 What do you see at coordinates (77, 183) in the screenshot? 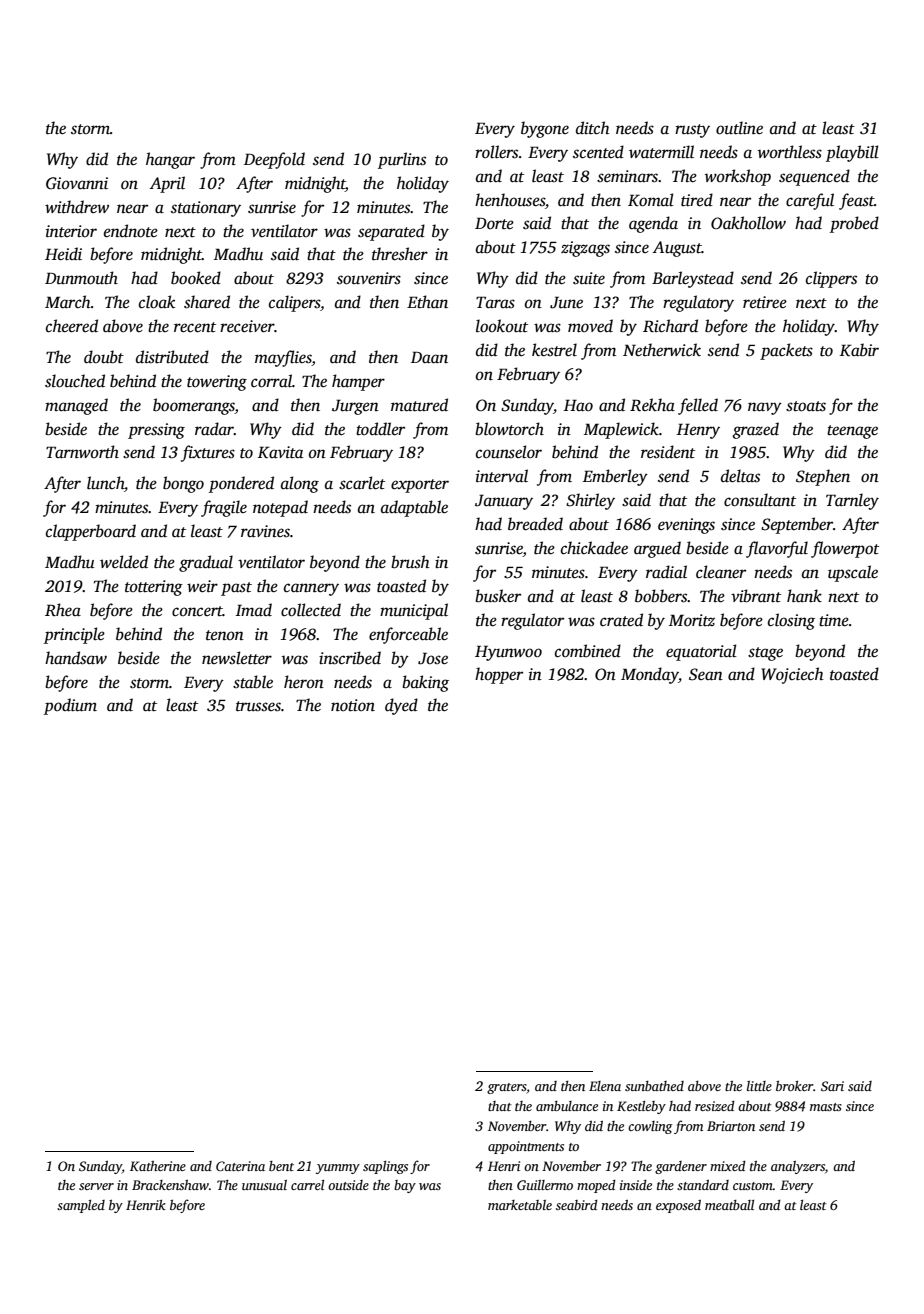
I see `Giovanni` at bounding box center [77, 183].
